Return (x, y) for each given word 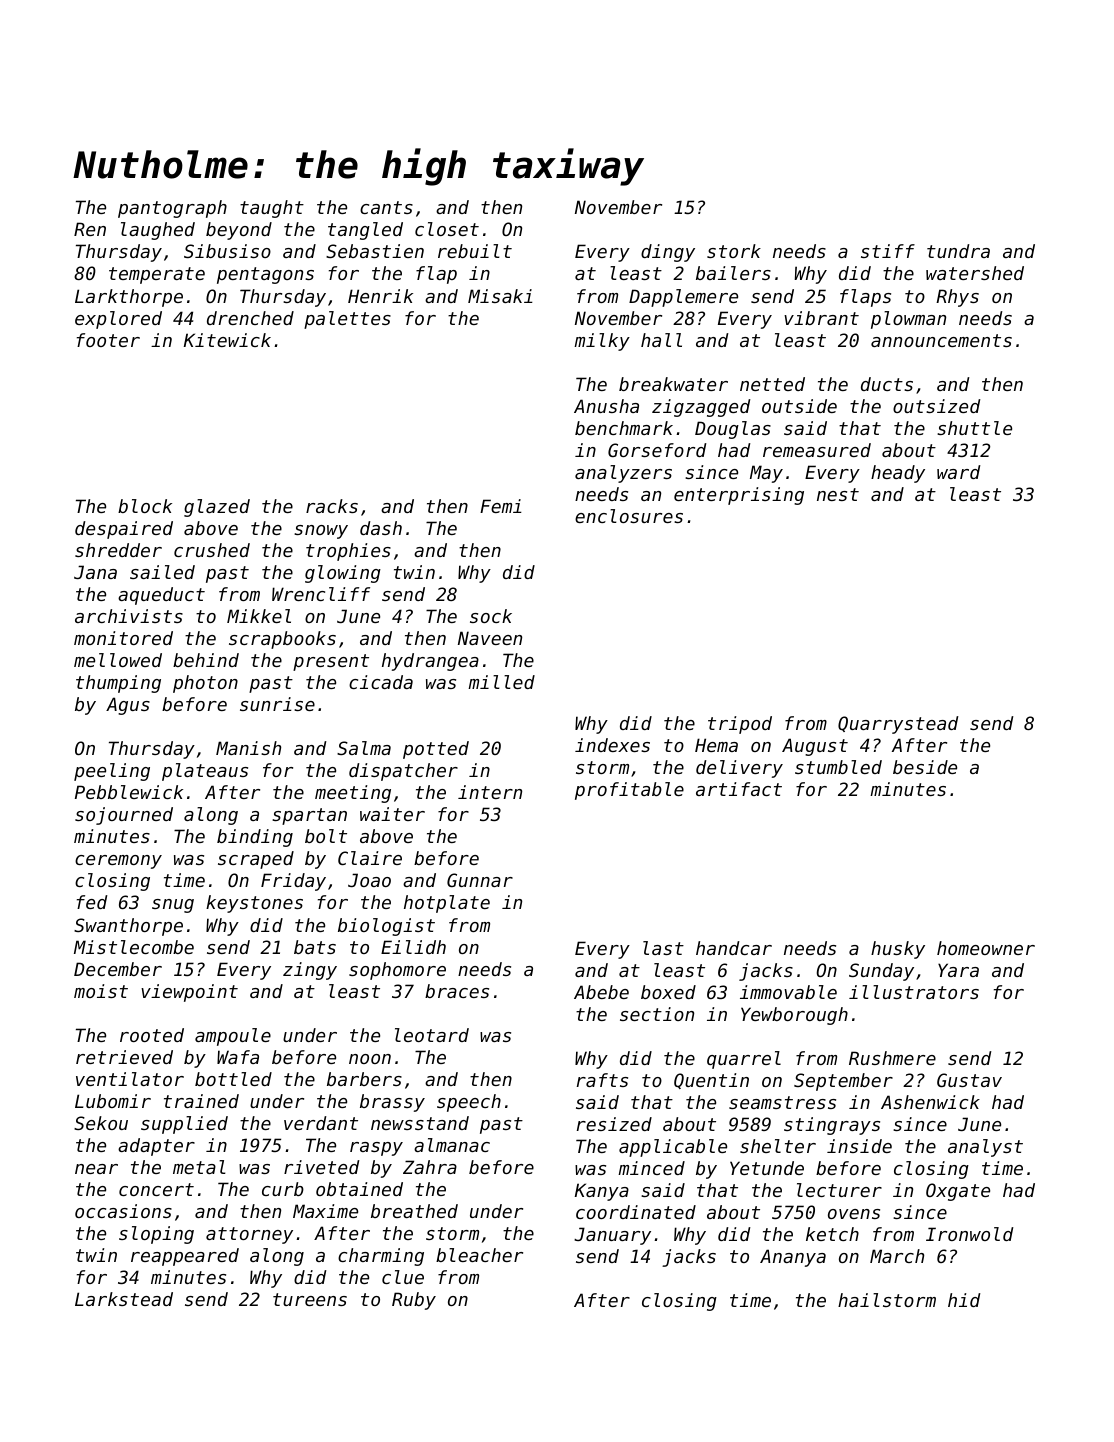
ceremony (118, 862)
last (663, 948)
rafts (602, 1080)
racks (332, 506)
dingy (668, 253)
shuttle (974, 428)
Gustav (969, 1080)
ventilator (130, 1079)
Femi (501, 506)
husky (898, 950)
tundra (958, 251)
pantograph (172, 209)
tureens (310, 1299)
